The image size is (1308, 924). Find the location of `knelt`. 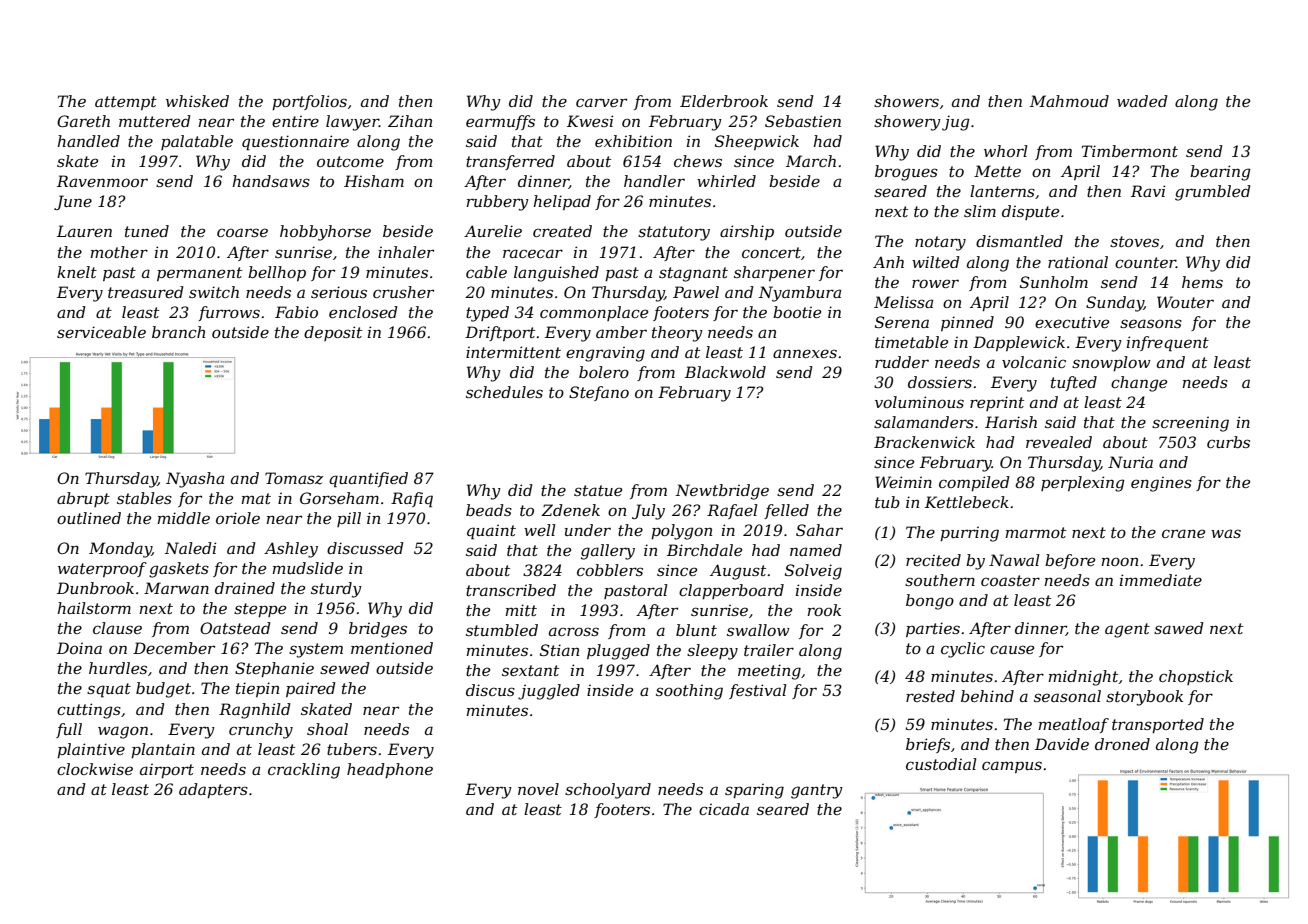

knelt is located at coordinates (77, 272).
